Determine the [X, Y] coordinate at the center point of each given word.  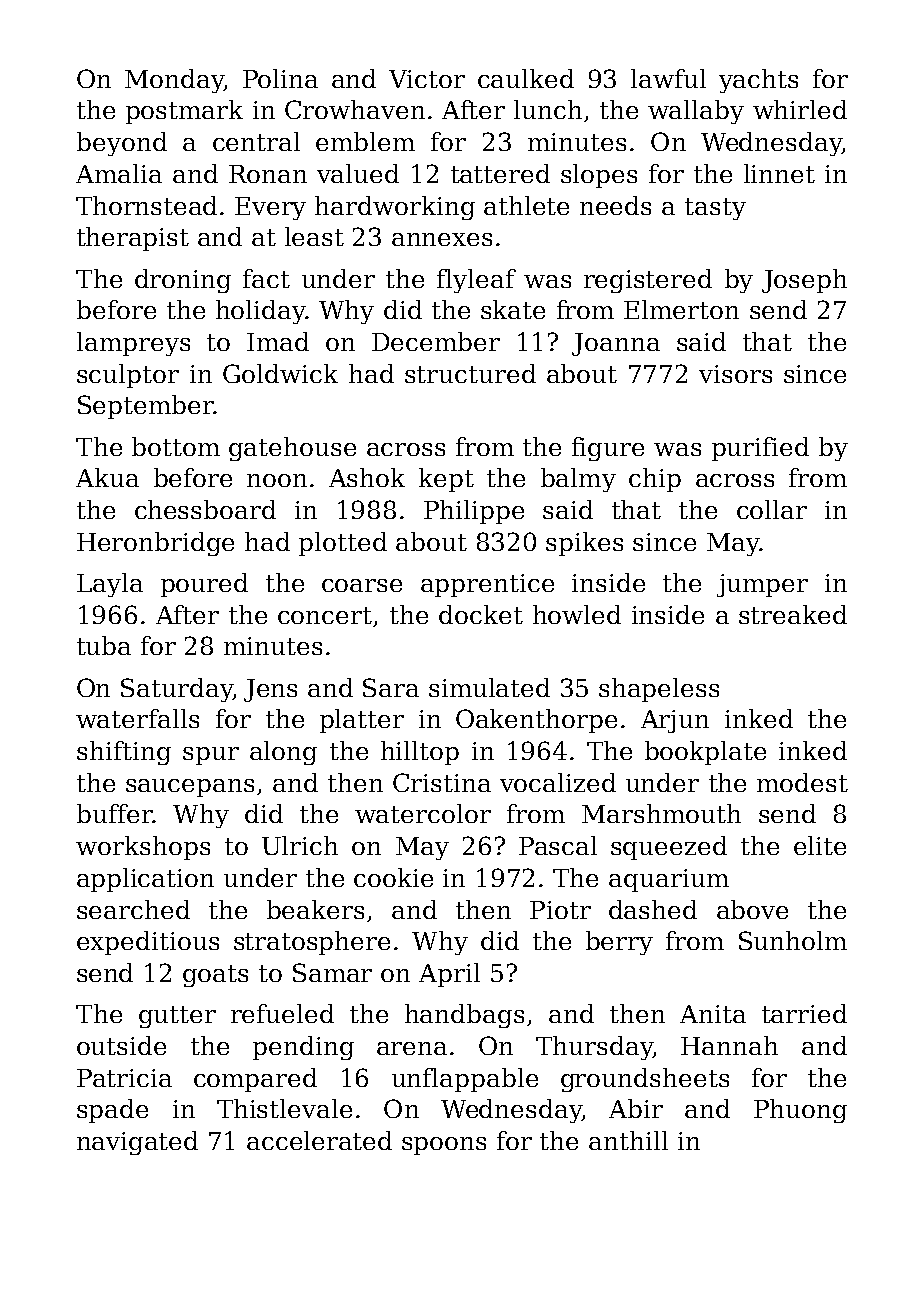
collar [772, 509]
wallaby [696, 112]
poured [204, 585]
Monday [174, 81]
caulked [526, 78]
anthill [628, 1140]
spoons [444, 1146]
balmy [578, 480]
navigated [137, 1143]
